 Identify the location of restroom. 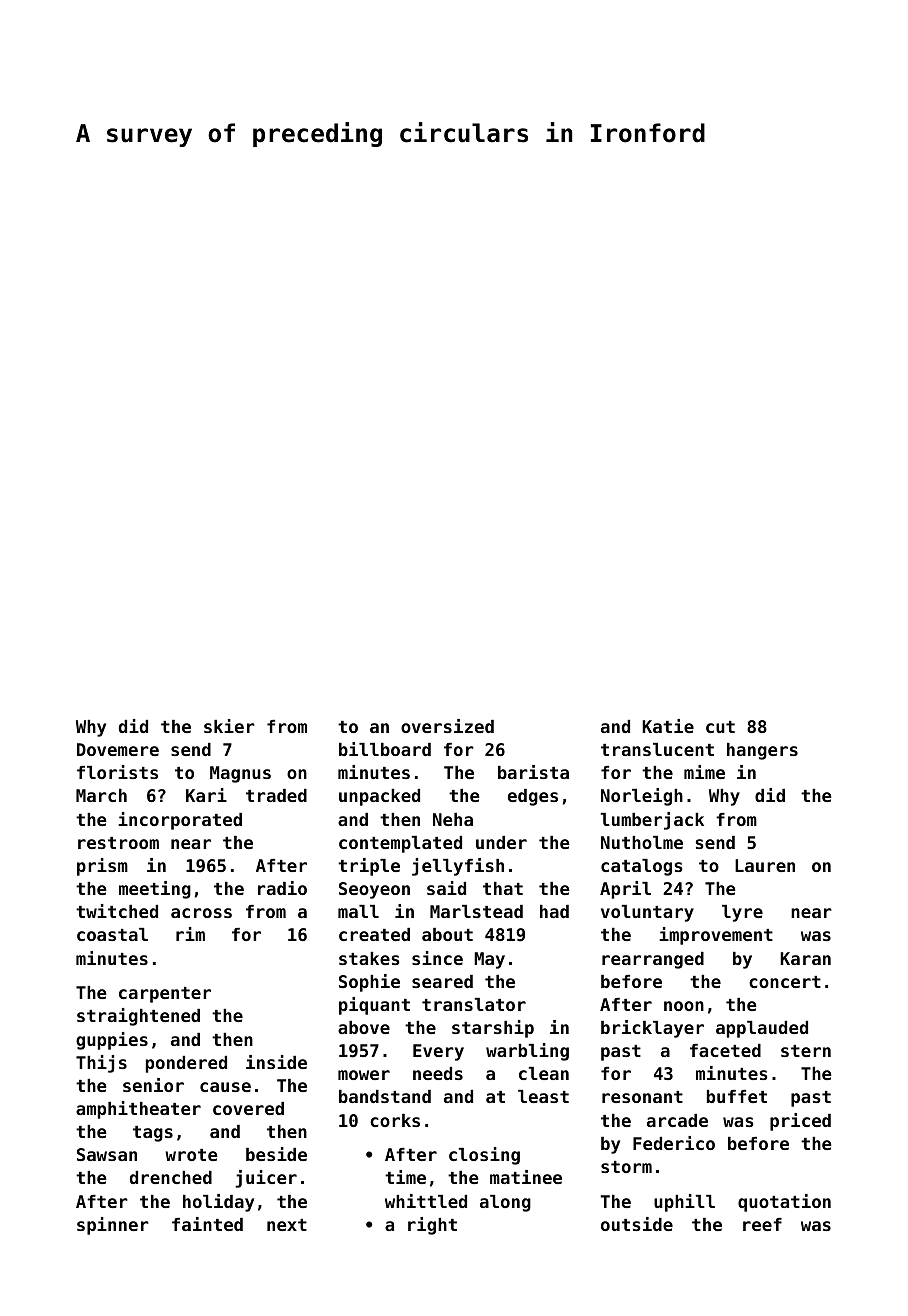
(118, 843).
